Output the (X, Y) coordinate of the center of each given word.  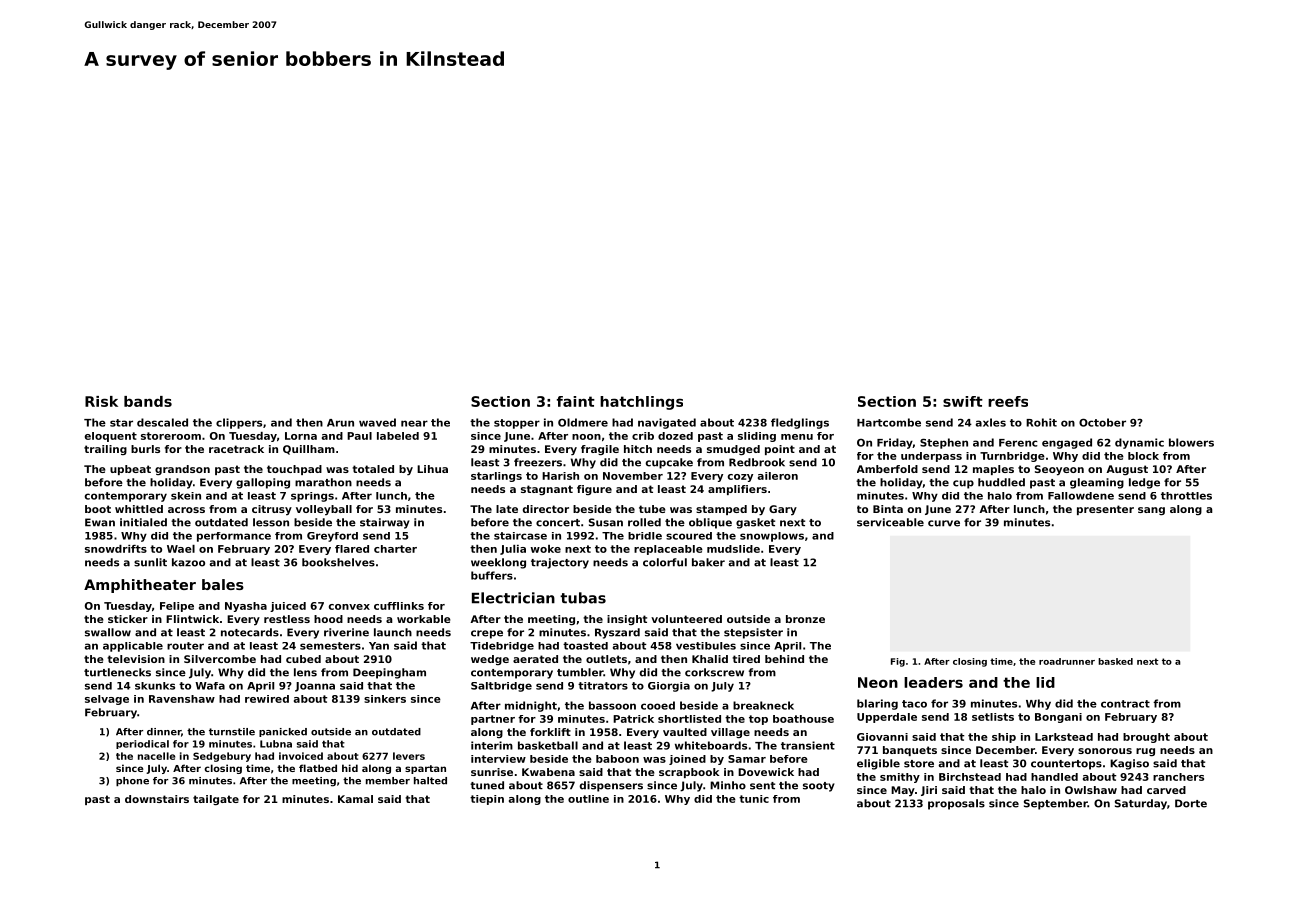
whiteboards (711, 745)
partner (493, 720)
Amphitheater (140, 586)
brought (1146, 738)
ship (1004, 738)
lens (305, 672)
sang (1151, 511)
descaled (162, 422)
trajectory (560, 563)
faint (576, 401)
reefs (1008, 401)
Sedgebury (222, 757)
